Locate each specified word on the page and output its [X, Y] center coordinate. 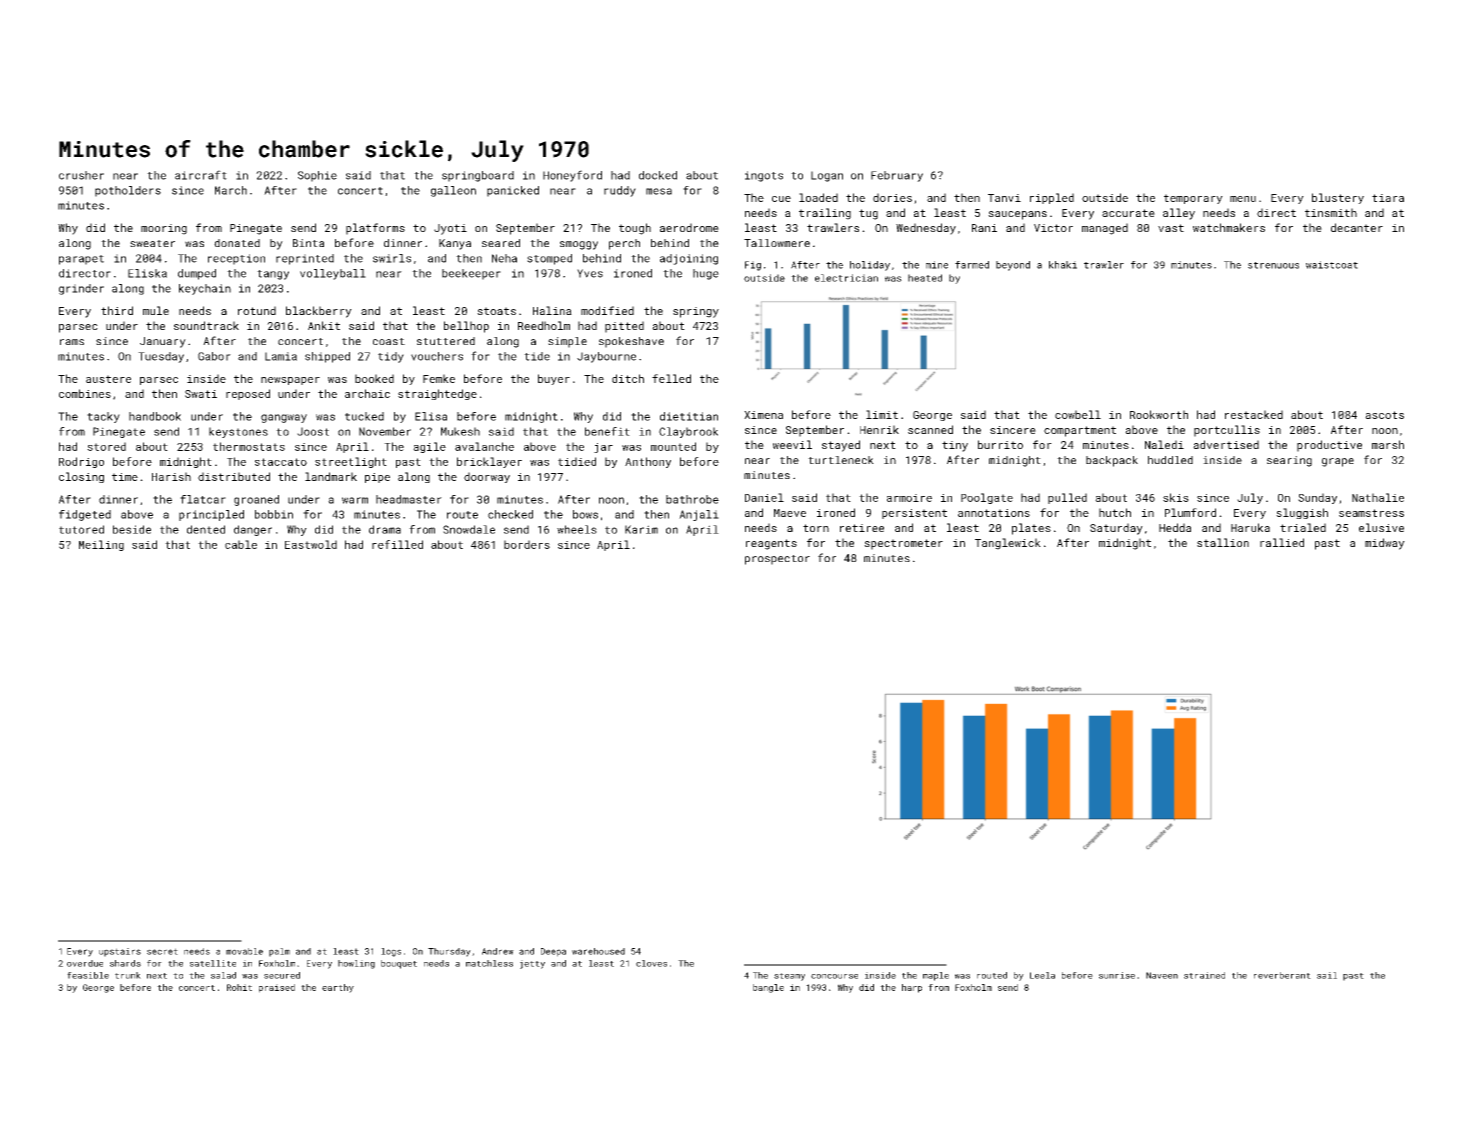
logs [391, 952]
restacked [1254, 414]
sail [1327, 975]
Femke [439, 378]
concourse [834, 976]
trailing [825, 214]
